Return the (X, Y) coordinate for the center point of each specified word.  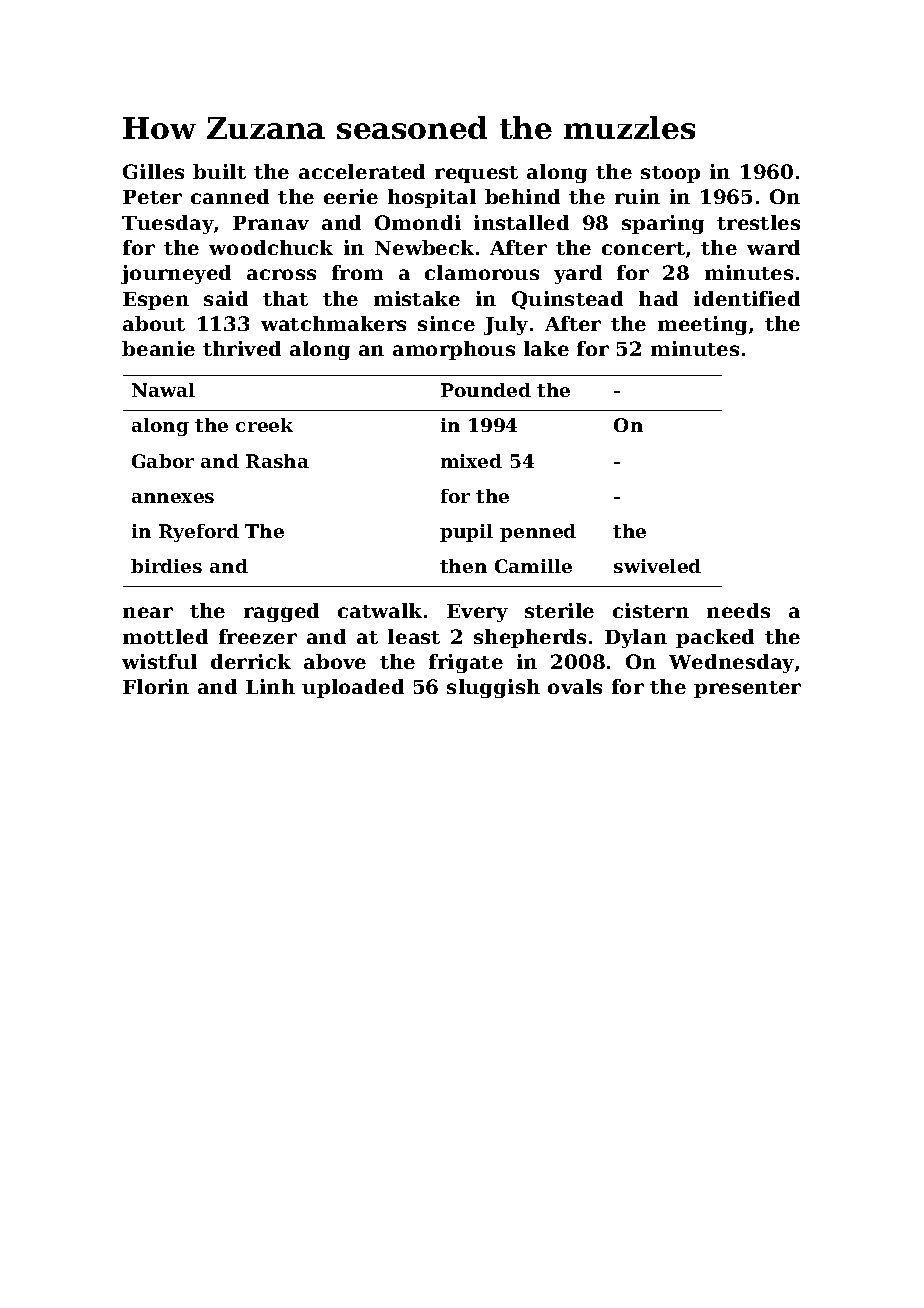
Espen (156, 301)
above (335, 661)
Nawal (163, 390)
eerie (351, 196)
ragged (281, 612)
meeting (702, 325)
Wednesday (731, 663)
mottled (165, 636)
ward (773, 247)
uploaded (353, 688)
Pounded (486, 390)
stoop (670, 174)
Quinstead (567, 300)
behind (522, 196)
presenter (747, 689)
